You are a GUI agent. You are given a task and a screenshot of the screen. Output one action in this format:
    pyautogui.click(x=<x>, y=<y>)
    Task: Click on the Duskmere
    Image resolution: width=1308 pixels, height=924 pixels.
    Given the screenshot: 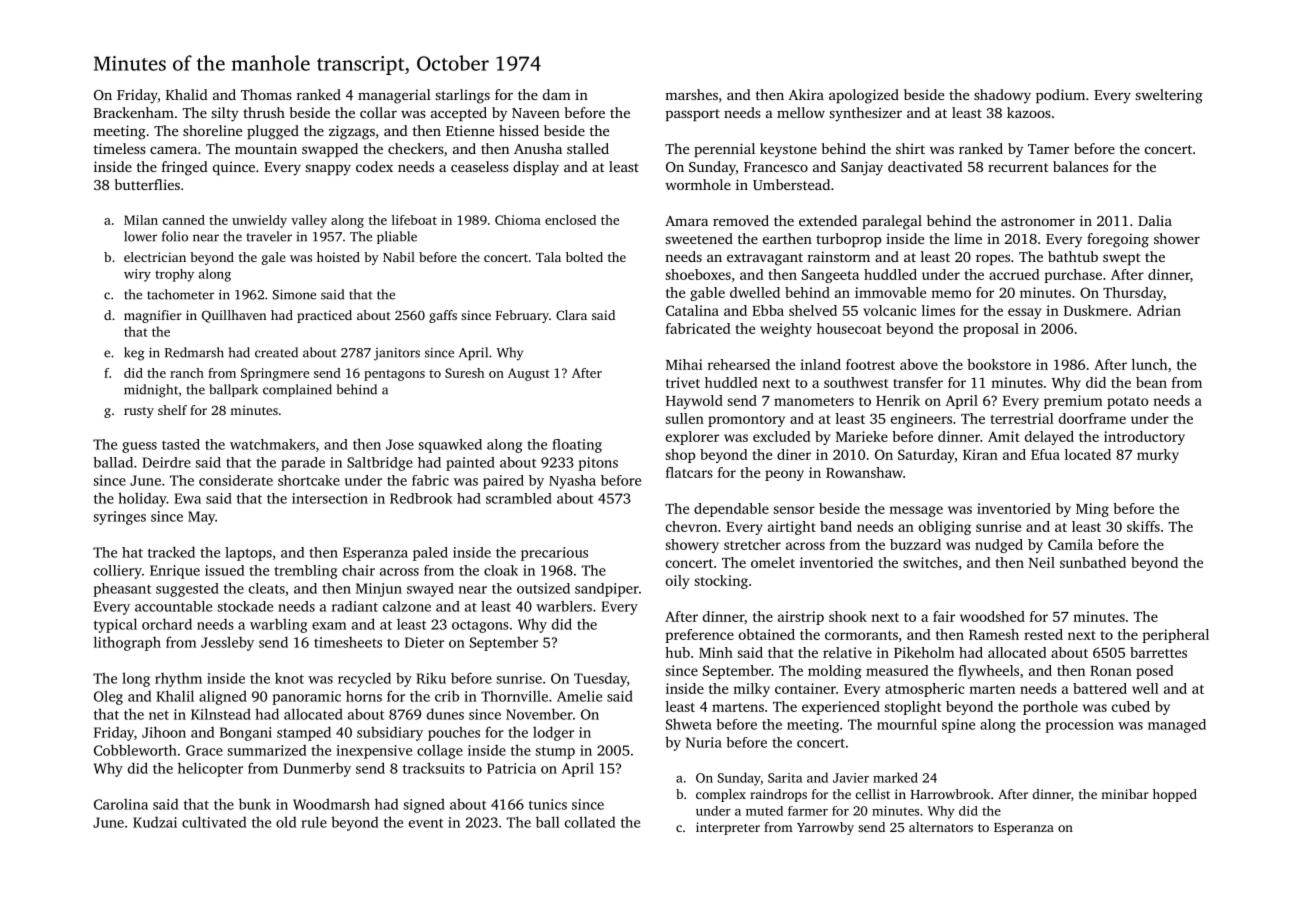 What is the action you would take?
    pyautogui.click(x=1096, y=310)
